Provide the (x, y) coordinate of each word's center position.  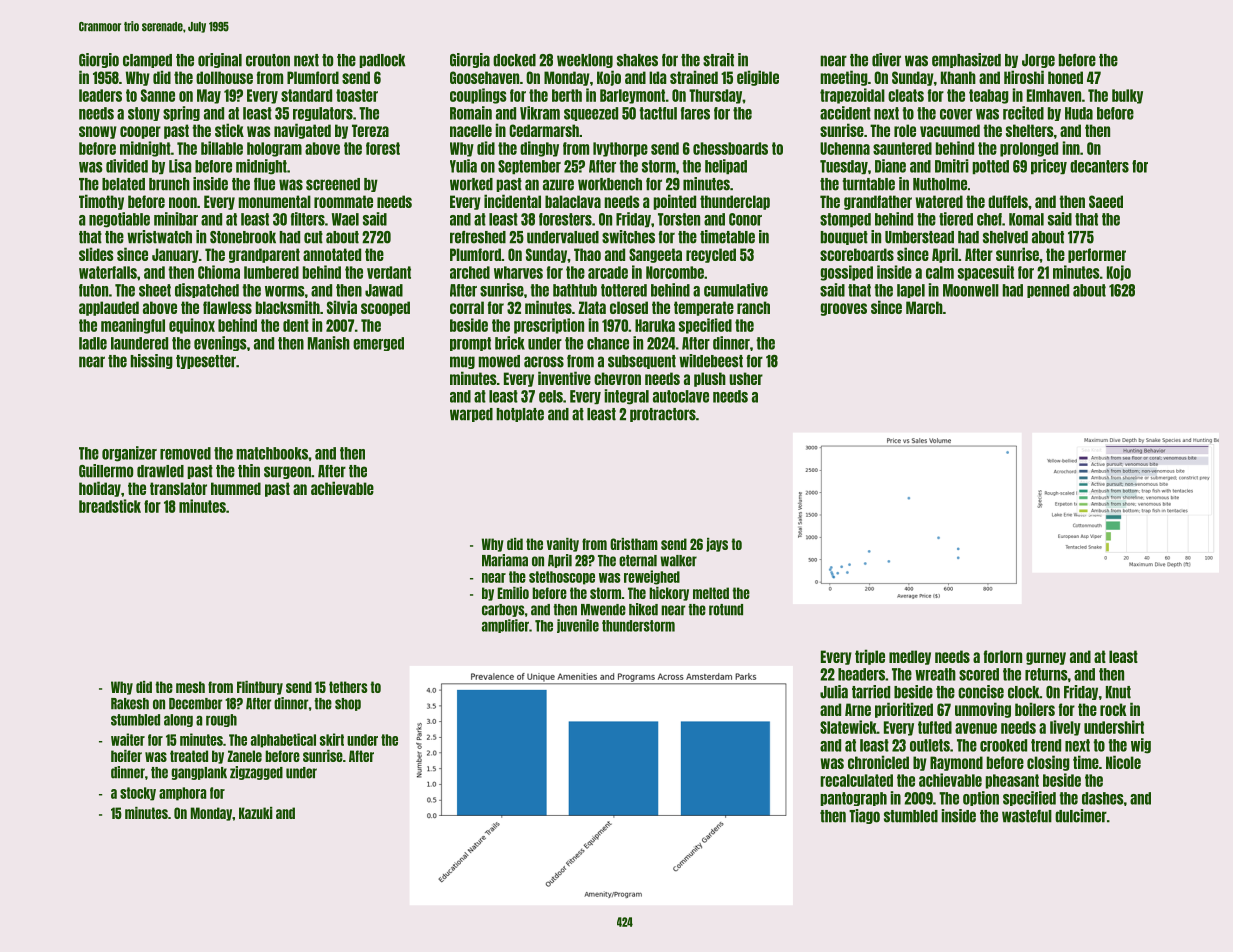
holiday (100, 489)
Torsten (679, 219)
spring (181, 113)
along (178, 720)
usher (746, 378)
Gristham (634, 544)
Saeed (1106, 201)
